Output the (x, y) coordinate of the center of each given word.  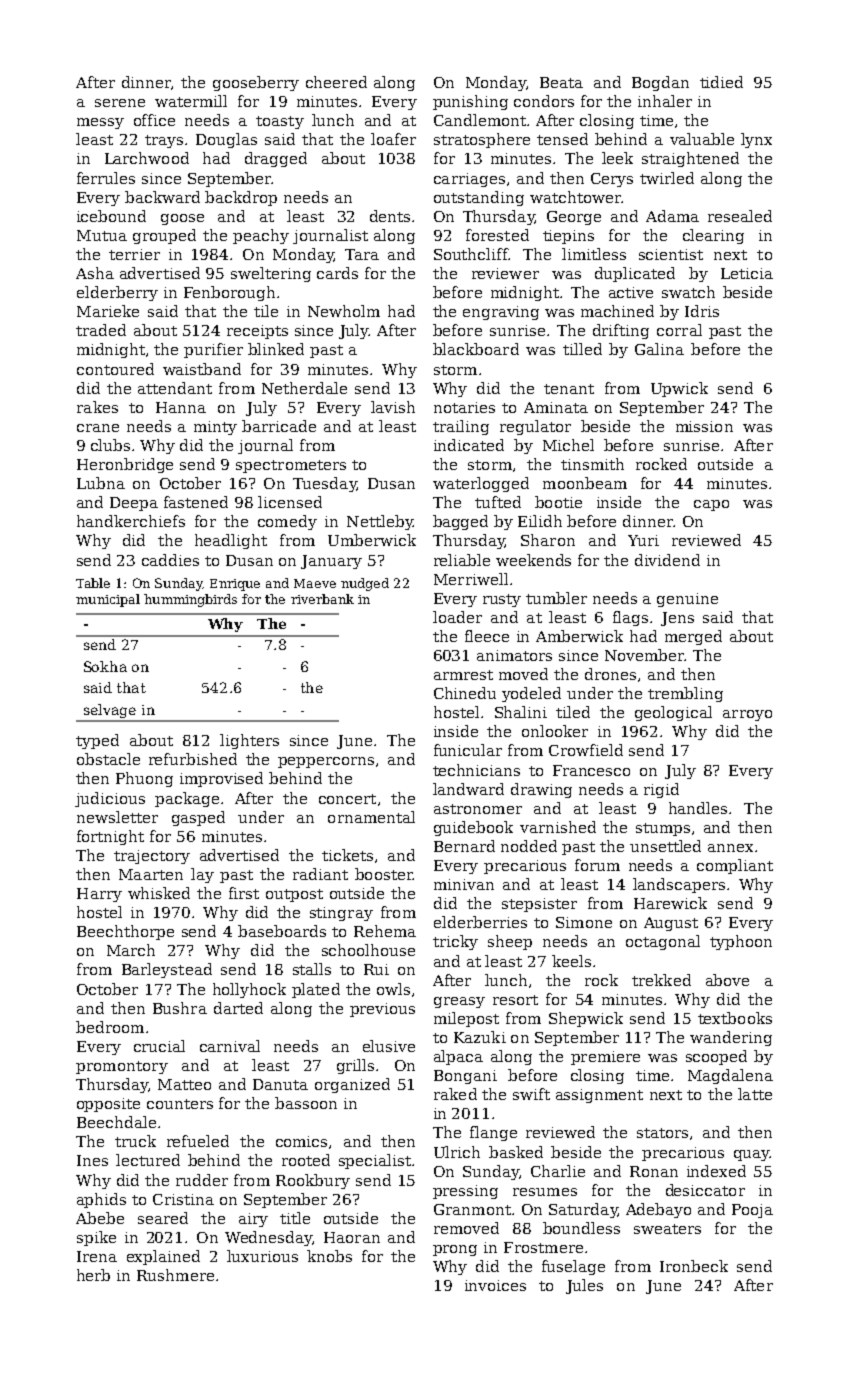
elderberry (117, 293)
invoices (495, 1285)
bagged (460, 522)
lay (202, 875)
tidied (721, 82)
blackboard (476, 349)
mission (704, 426)
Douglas (226, 140)
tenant (569, 389)
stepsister (539, 905)
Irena (97, 1256)
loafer (393, 139)
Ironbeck (694, 1266)
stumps (663, 829)
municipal (108, 600)
